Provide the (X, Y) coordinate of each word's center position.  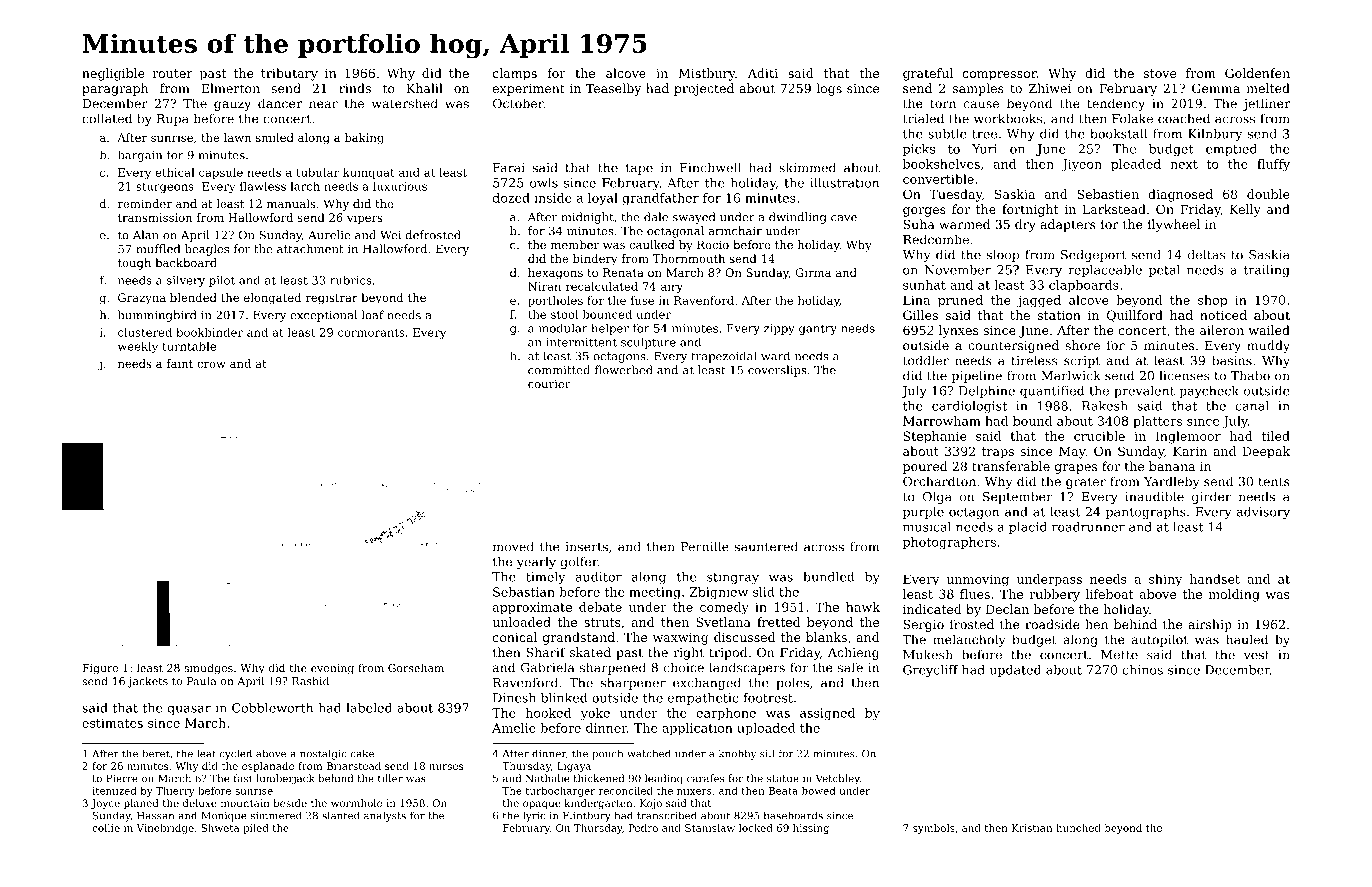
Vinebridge (165, 829)
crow (211, 365)
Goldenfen (1257, 73)
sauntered (766, 546)
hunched (1078, 828)
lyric (534, 816)
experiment (529, 90)
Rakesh (1105, 406)
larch (305, 186)
